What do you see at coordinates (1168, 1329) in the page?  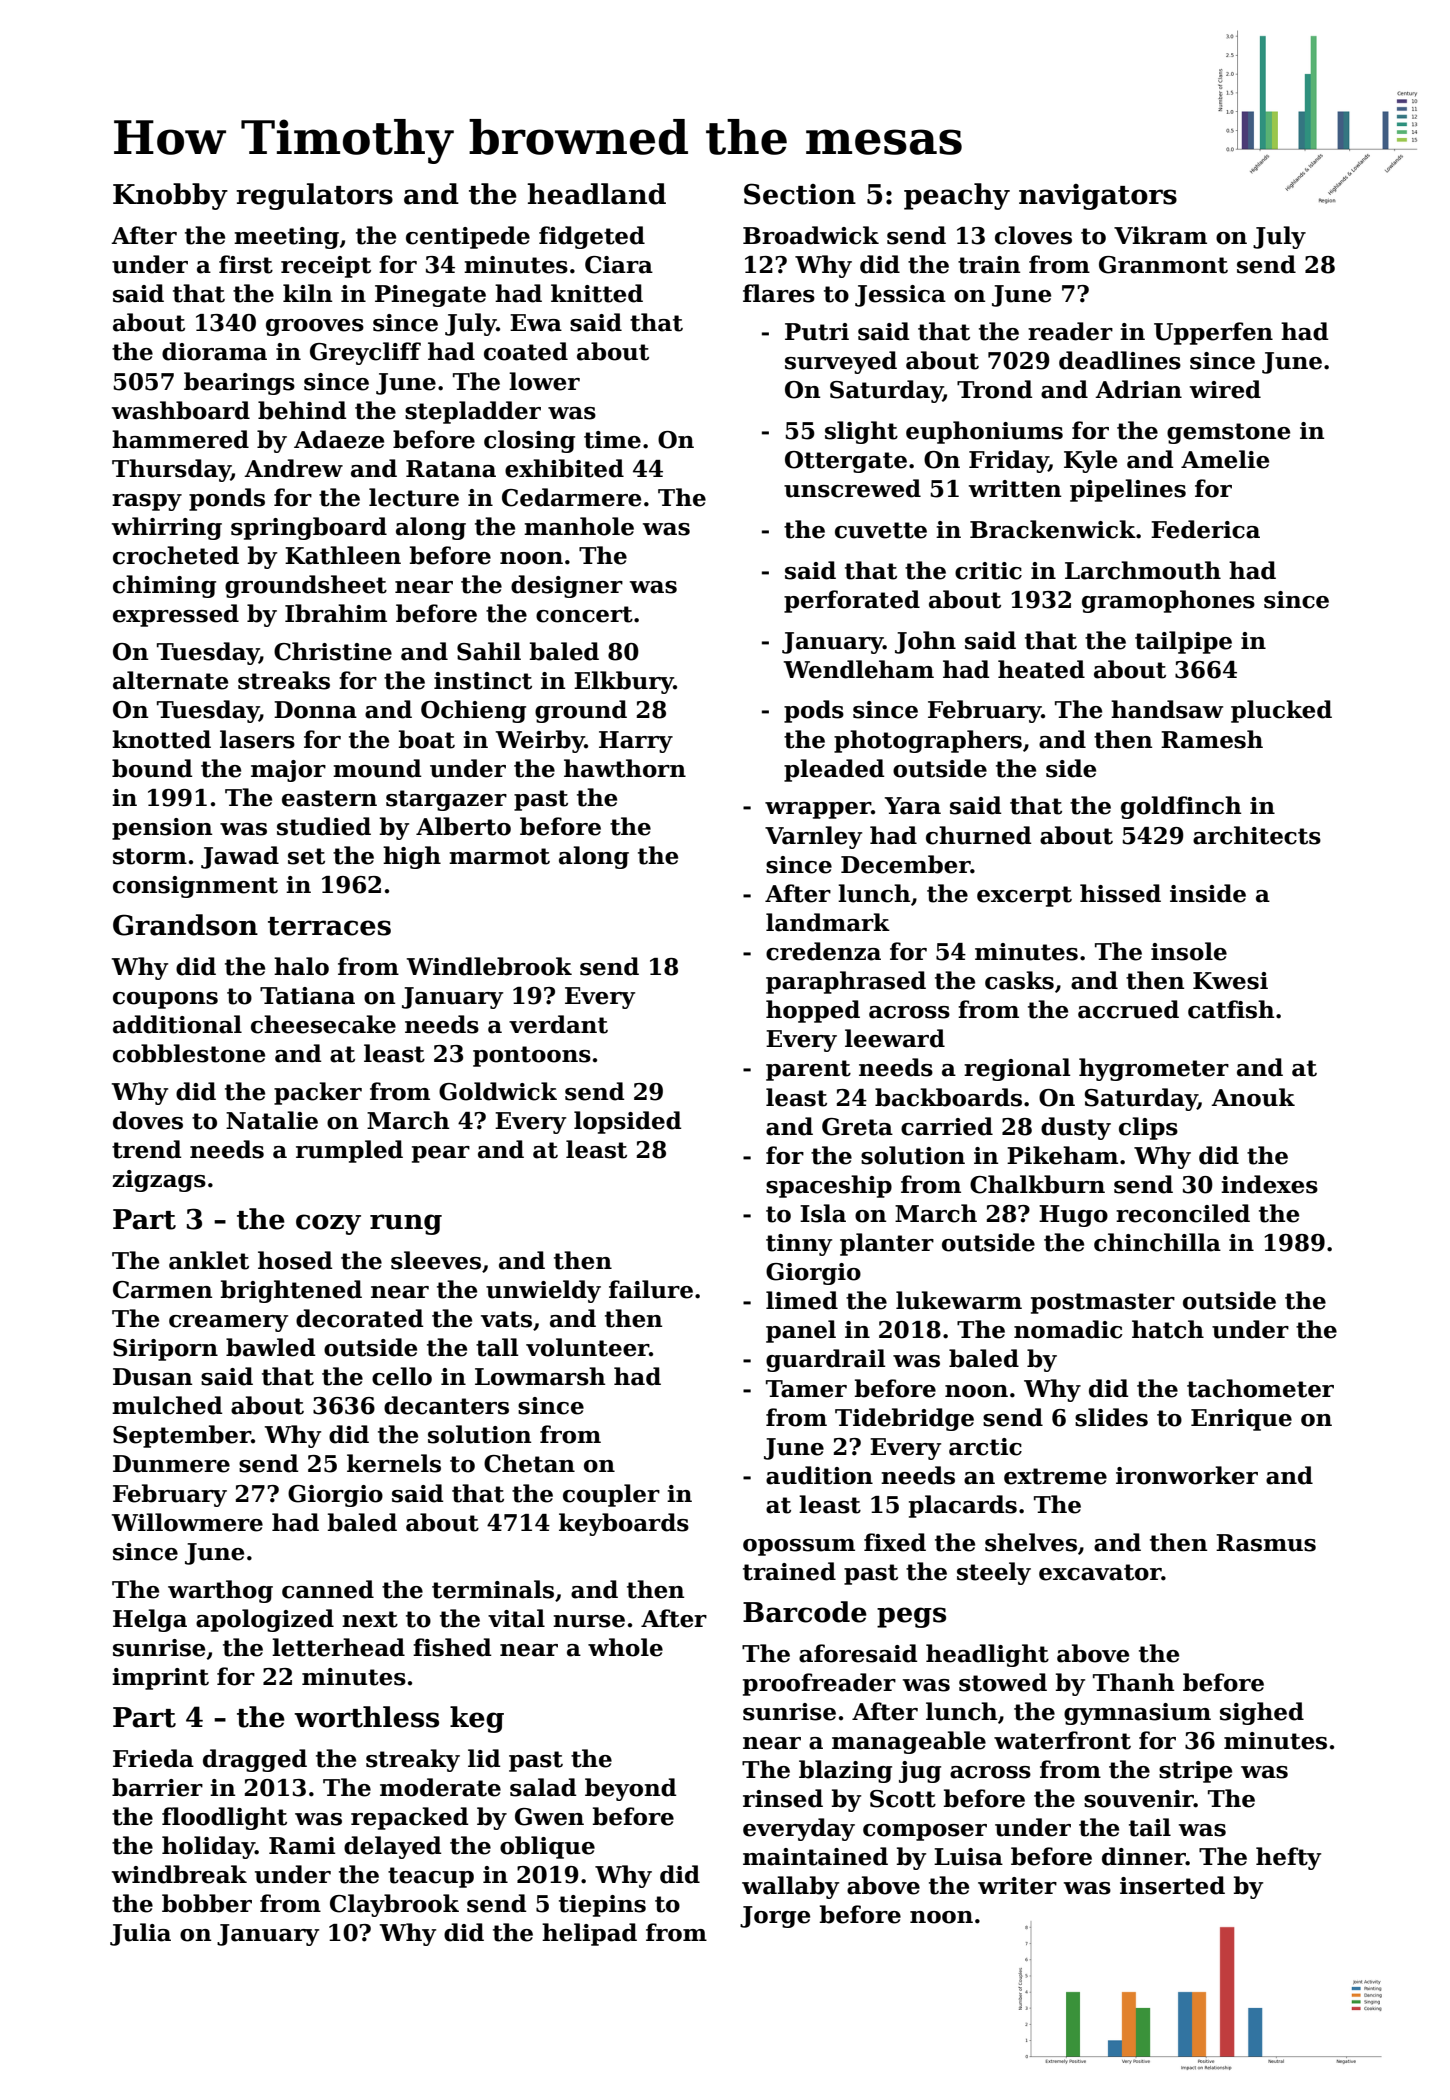 I see `hatch` at bounding box center [1168, 1329].
